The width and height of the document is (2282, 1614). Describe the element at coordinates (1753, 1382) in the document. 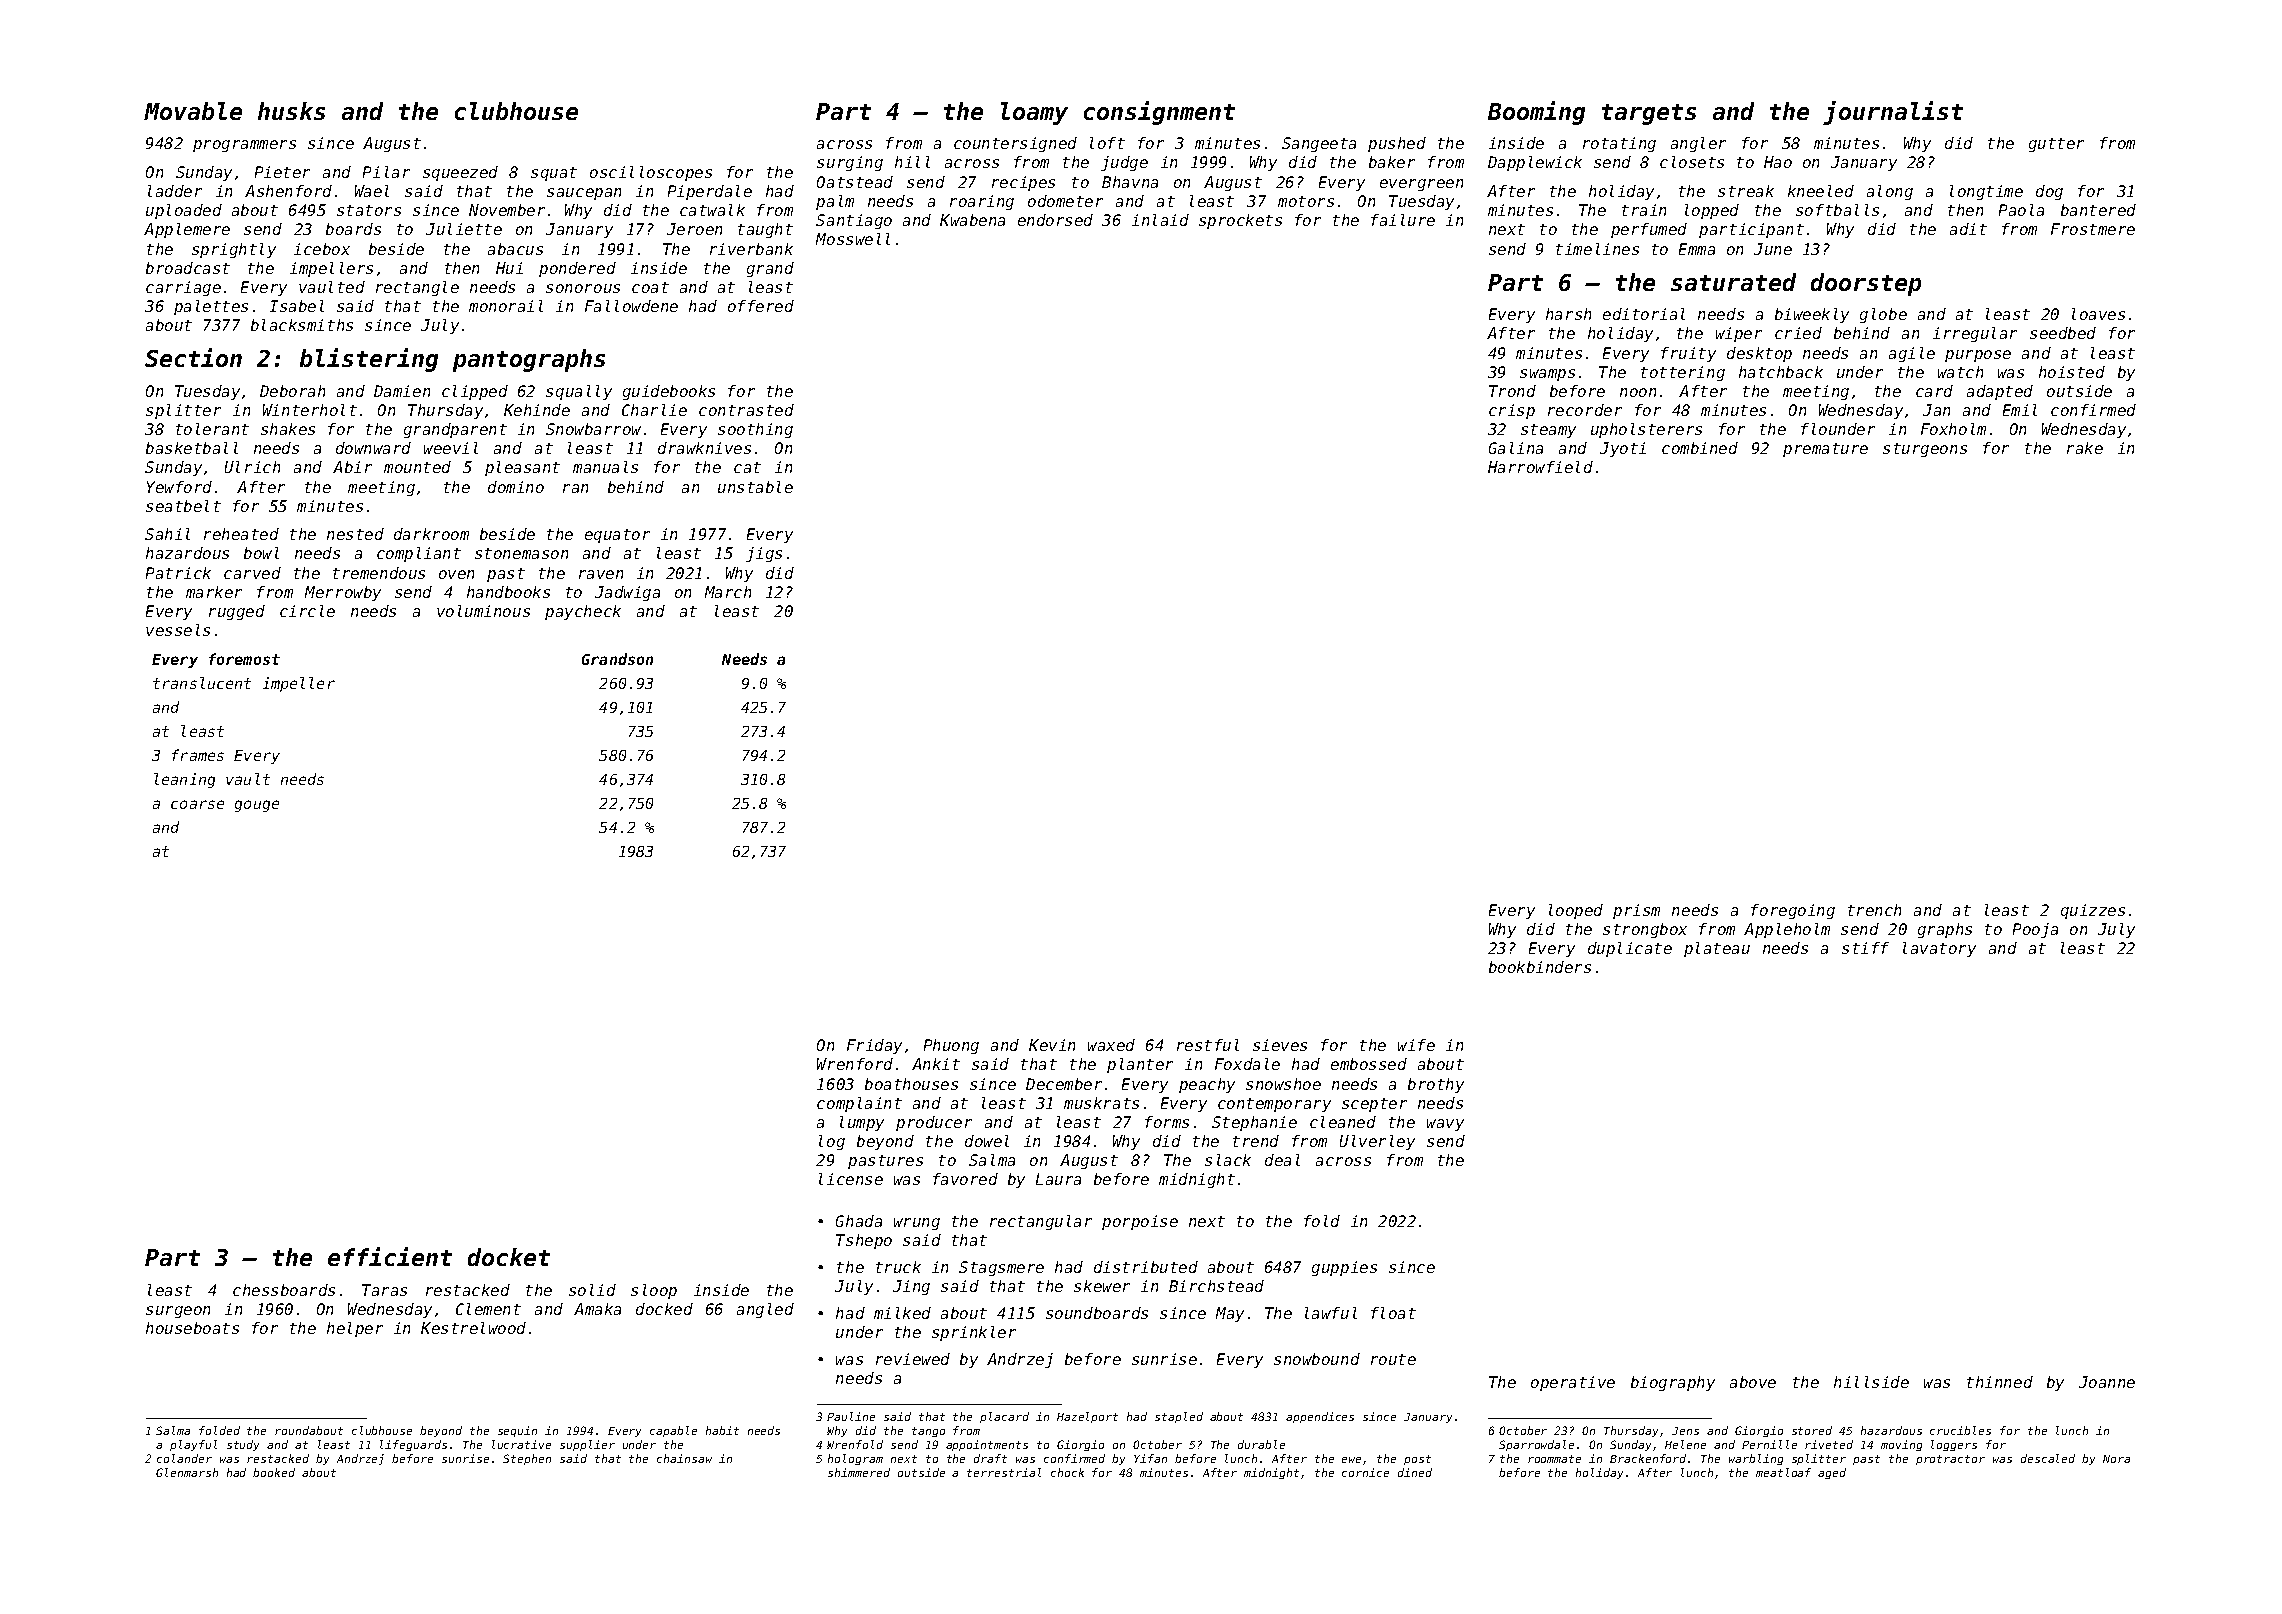

I see `above` at that location.
